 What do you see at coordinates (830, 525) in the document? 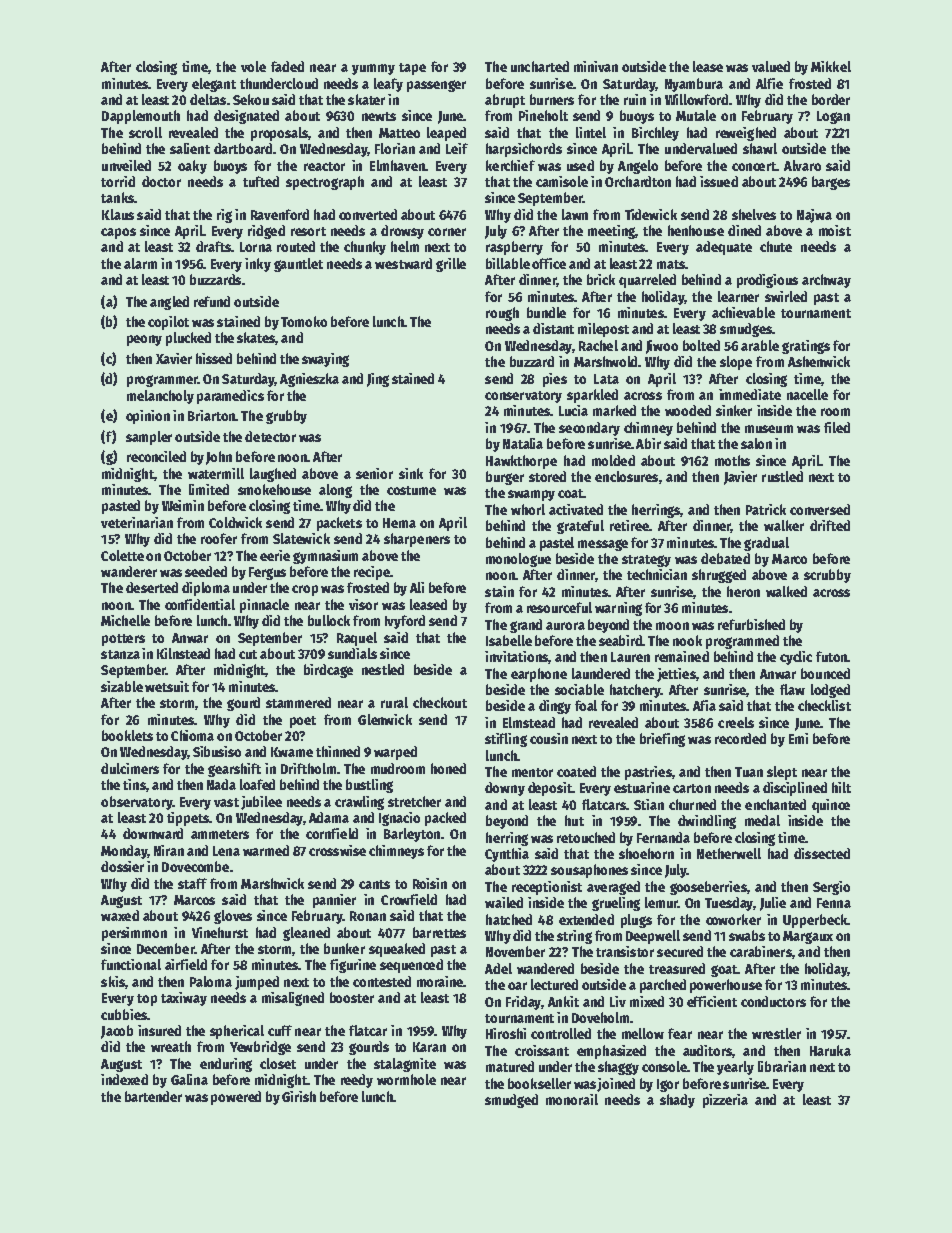
I see `drifted` at bounding box center [830, 525].
